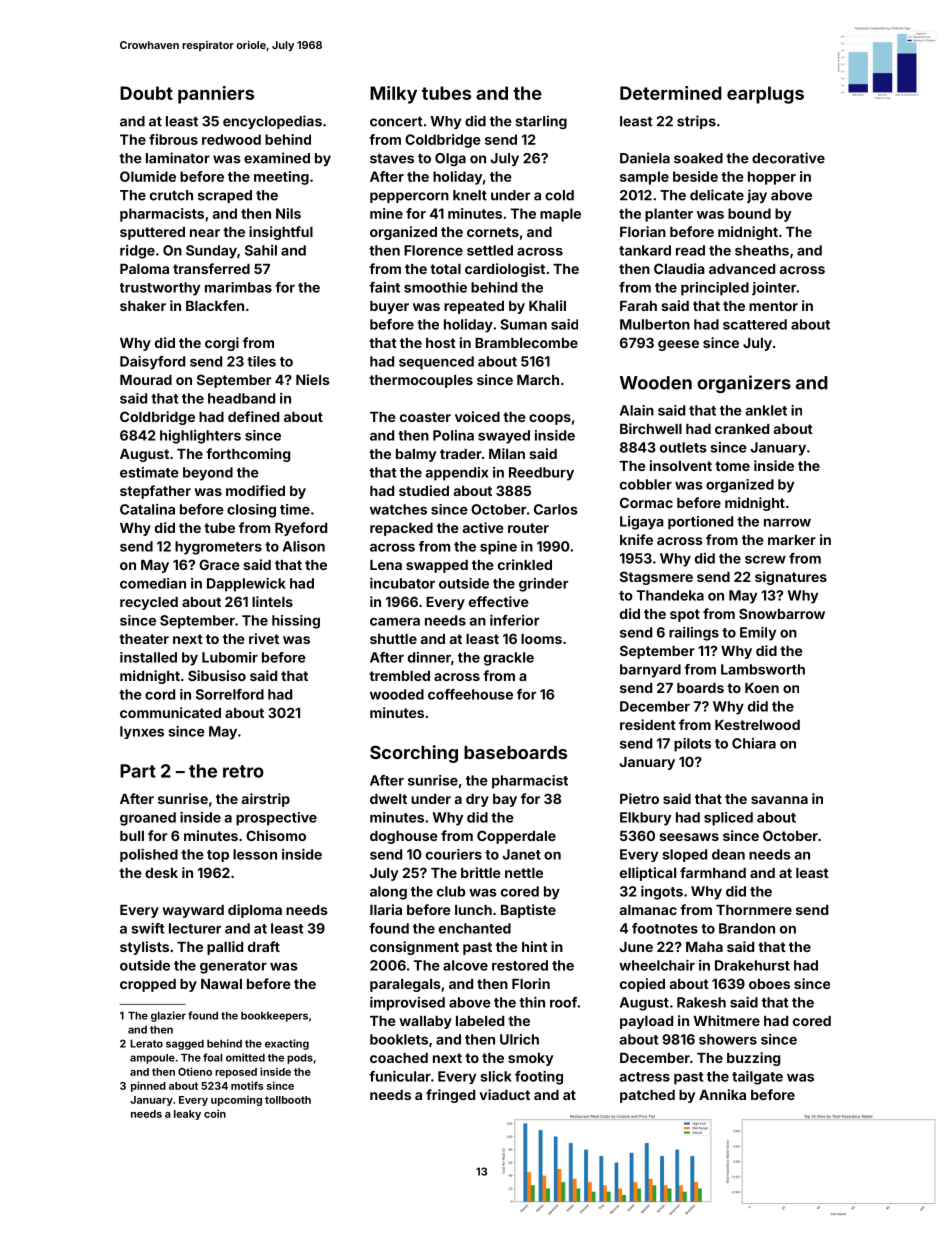 The width and height of the screenshot is (952, 1233). What do you see at coordinates (450, 1096) in the screenshot?
I see `fringed` at bounding box center [450, 1096].
